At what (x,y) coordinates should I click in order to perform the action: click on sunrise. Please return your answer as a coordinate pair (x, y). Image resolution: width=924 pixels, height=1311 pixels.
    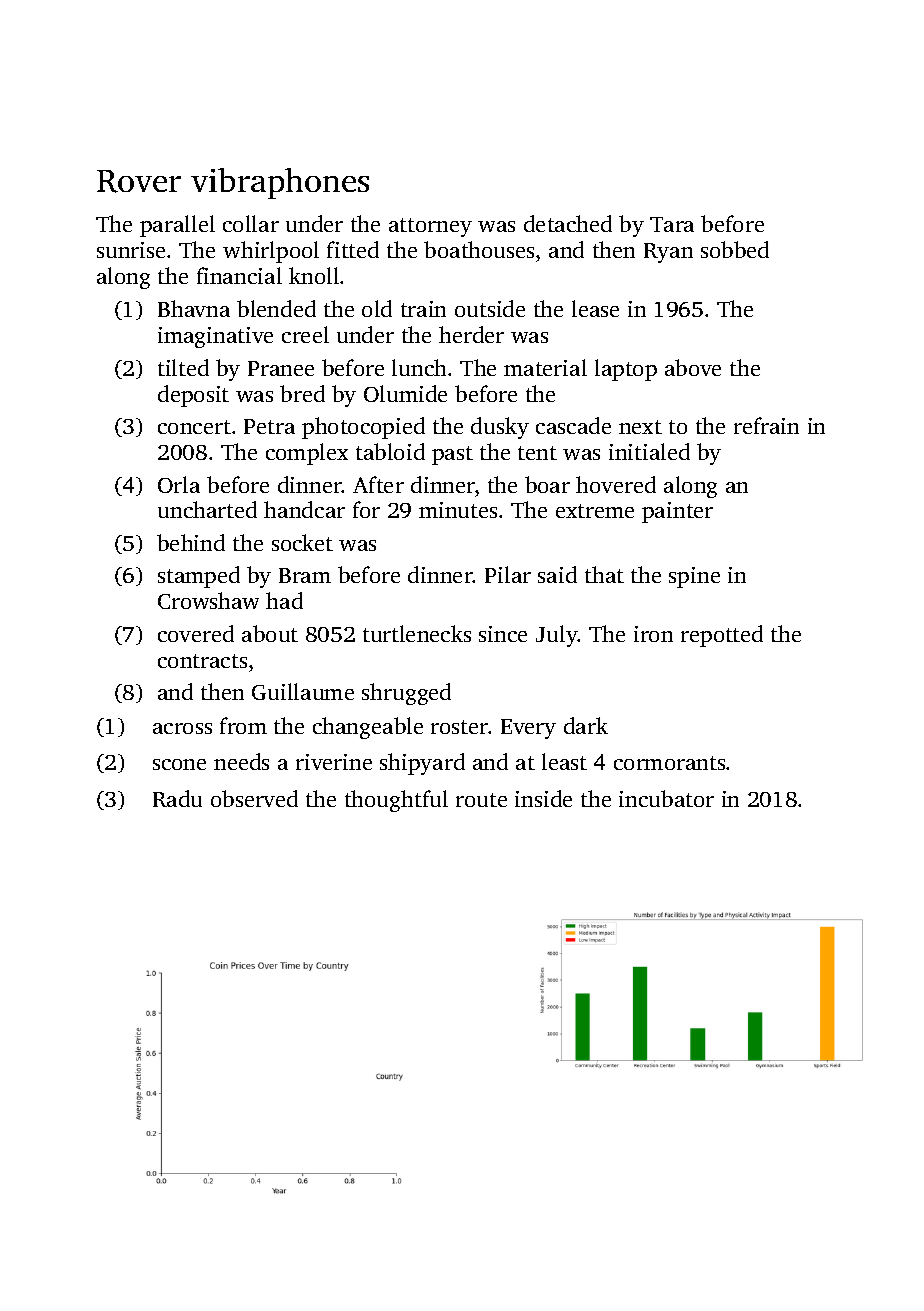
    Looking at the image, I should click on (131, 250).
